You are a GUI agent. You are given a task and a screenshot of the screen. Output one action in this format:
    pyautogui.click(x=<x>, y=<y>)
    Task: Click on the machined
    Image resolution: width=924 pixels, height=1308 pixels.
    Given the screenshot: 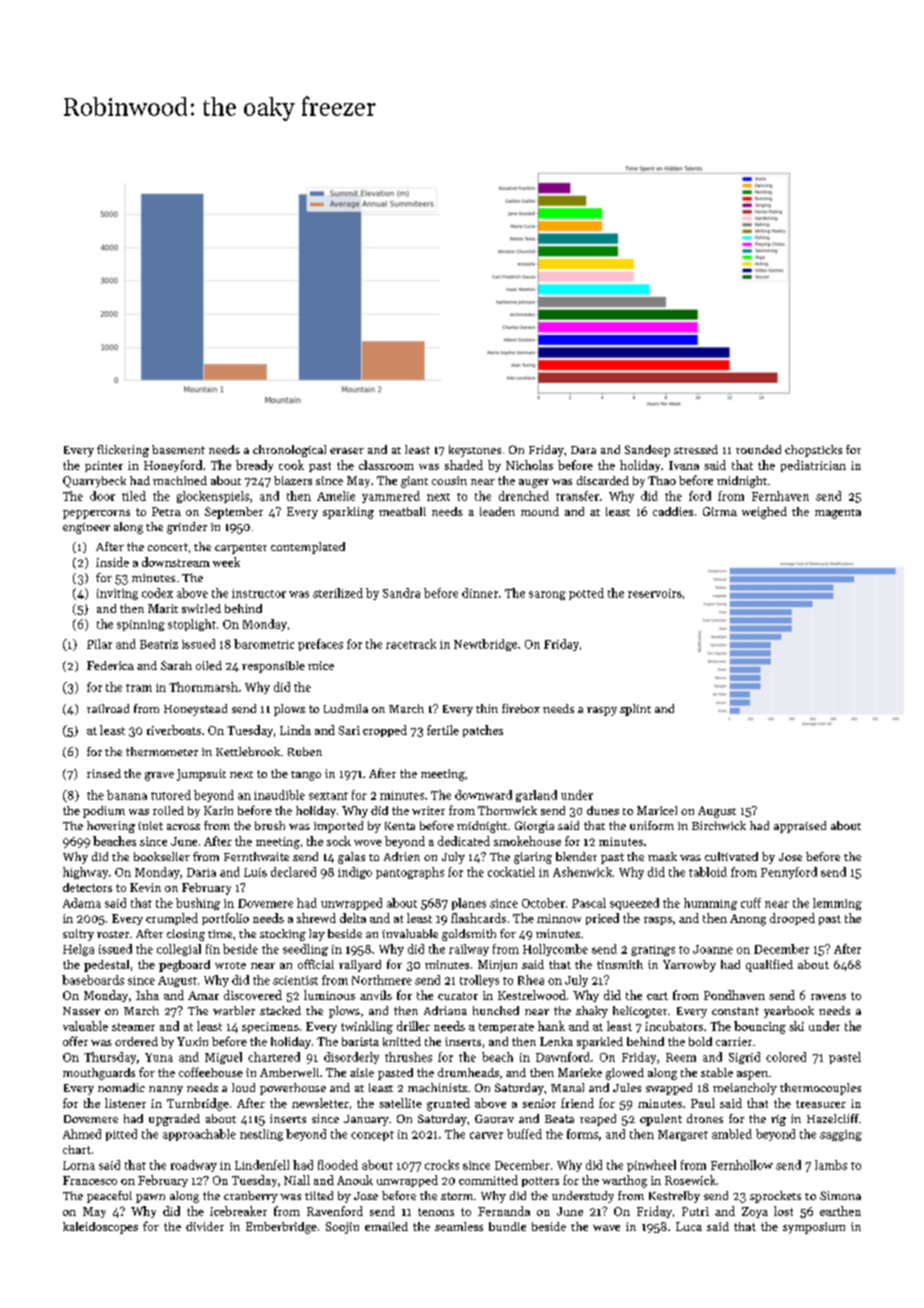 What is the action you would take?
    pyautogui.click(x=180, y=480)
